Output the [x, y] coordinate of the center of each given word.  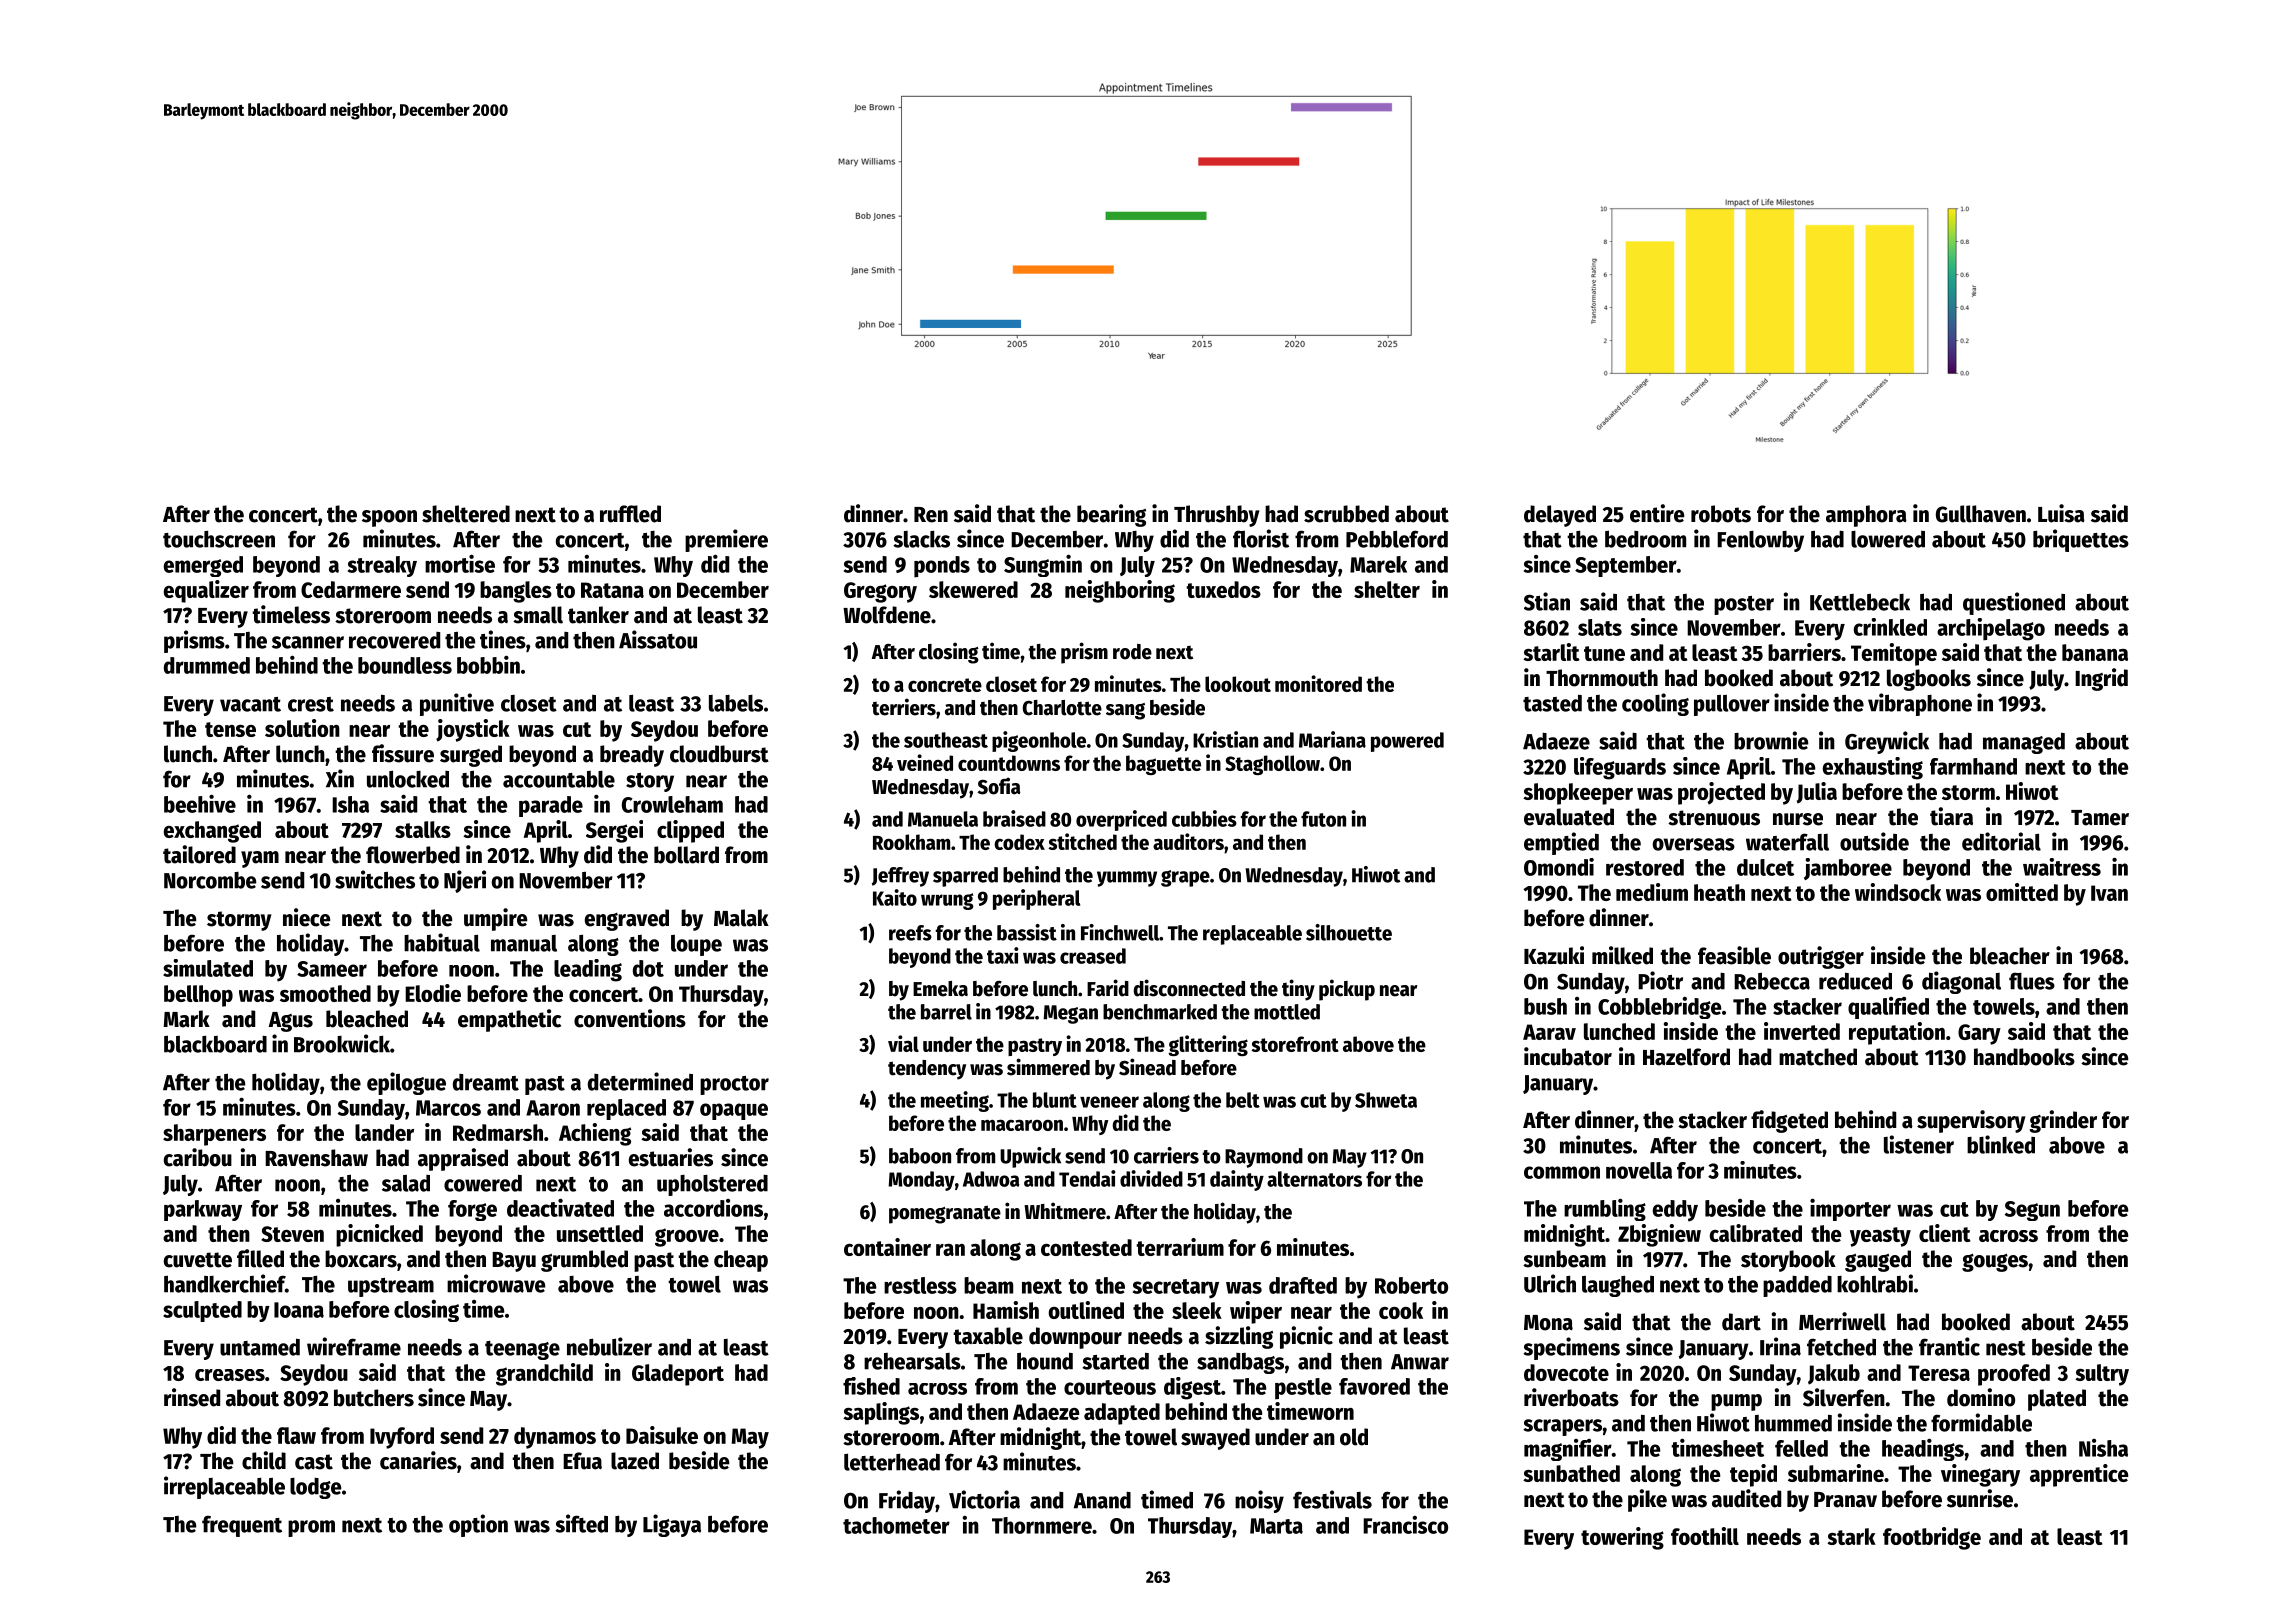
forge [472, 1210]
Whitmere [1065, 1211]
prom [311, 1528]
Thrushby [1217, 516]
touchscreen [219, 539]
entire [1657, 513]
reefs [910, 933]
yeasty [1880, 1237]
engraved [627, 920]
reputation [1897, 1033]
